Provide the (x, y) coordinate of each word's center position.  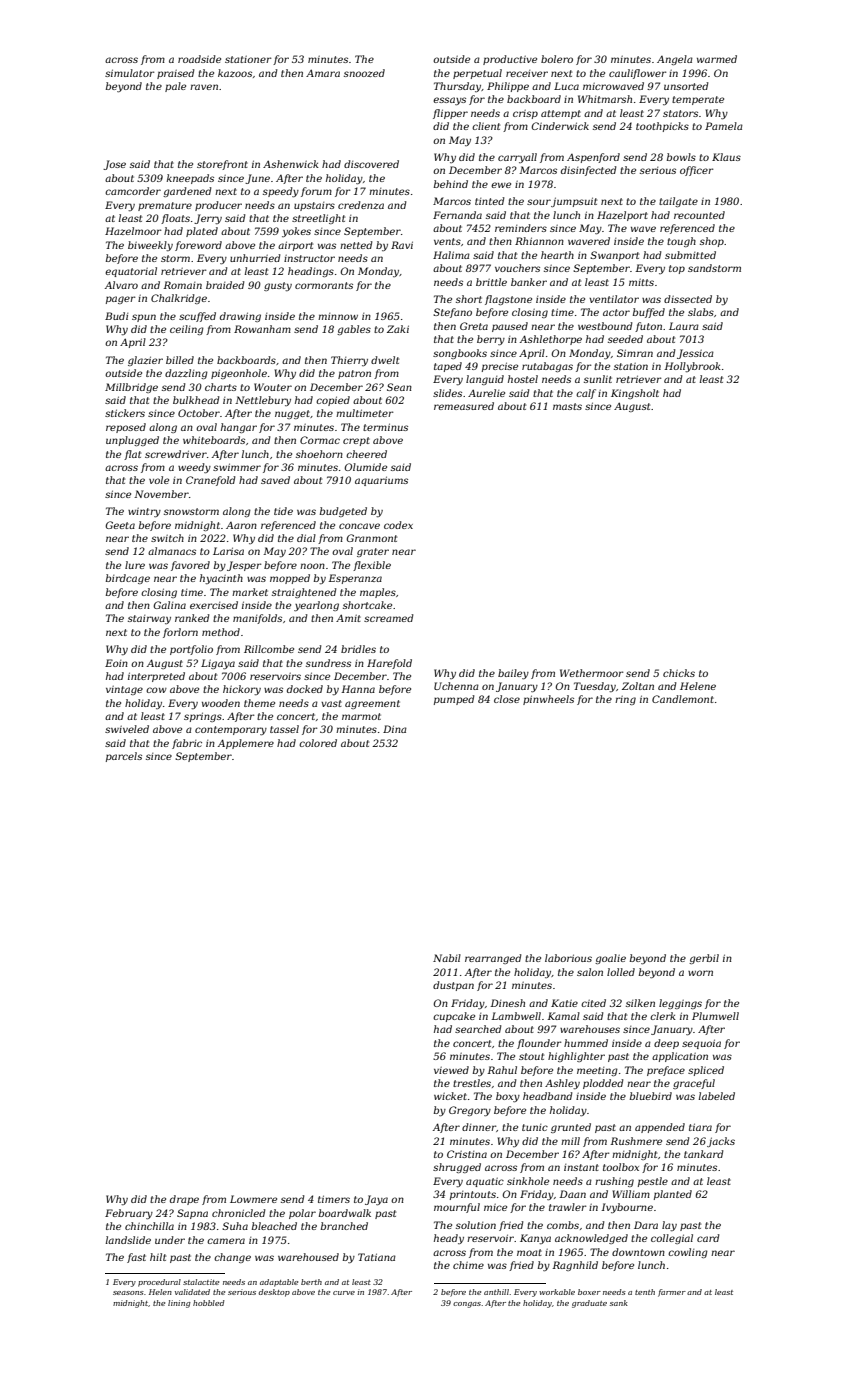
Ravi (402, 245)
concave (359, 526)
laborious (568, 958)
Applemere (246, 744)
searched (478, 1029)
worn (700, 973)
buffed (649, 313)
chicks (679, 673)
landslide (128, 1240)
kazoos (235, 73)
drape (184, 1200)
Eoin (116, 663)
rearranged (493, 959)
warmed (717, 59)
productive (510, 60)
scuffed (197, 317)
